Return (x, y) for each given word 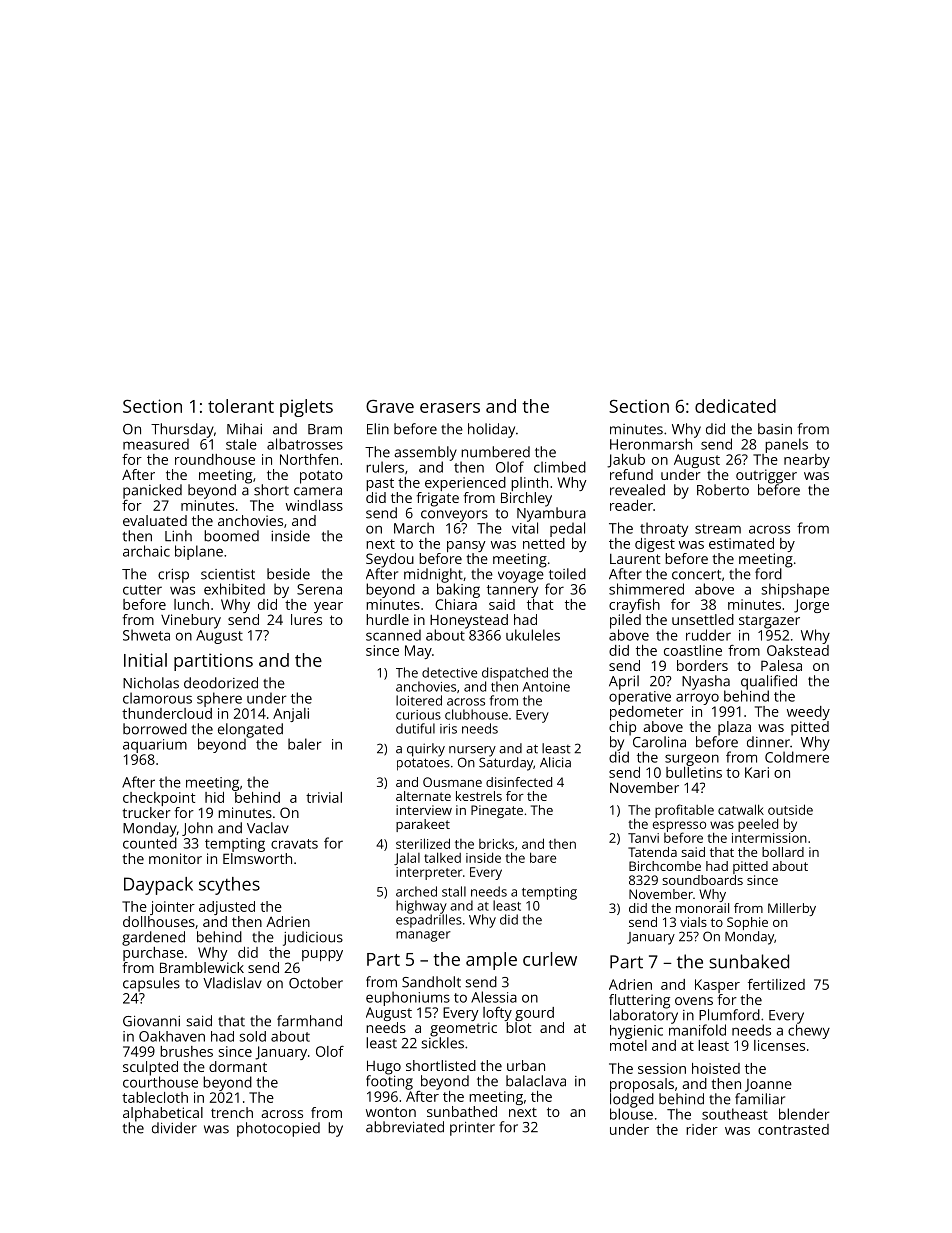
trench (232, 1112)
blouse (631, 1114)
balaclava (536, 1081)
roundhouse (215, 459)
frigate (438, 499)
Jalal (407, 859)
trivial (324, 797)
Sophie (747, 923)
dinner (768, 742)
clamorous (157, 698)
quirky (426, 750)
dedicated (735, 406)
